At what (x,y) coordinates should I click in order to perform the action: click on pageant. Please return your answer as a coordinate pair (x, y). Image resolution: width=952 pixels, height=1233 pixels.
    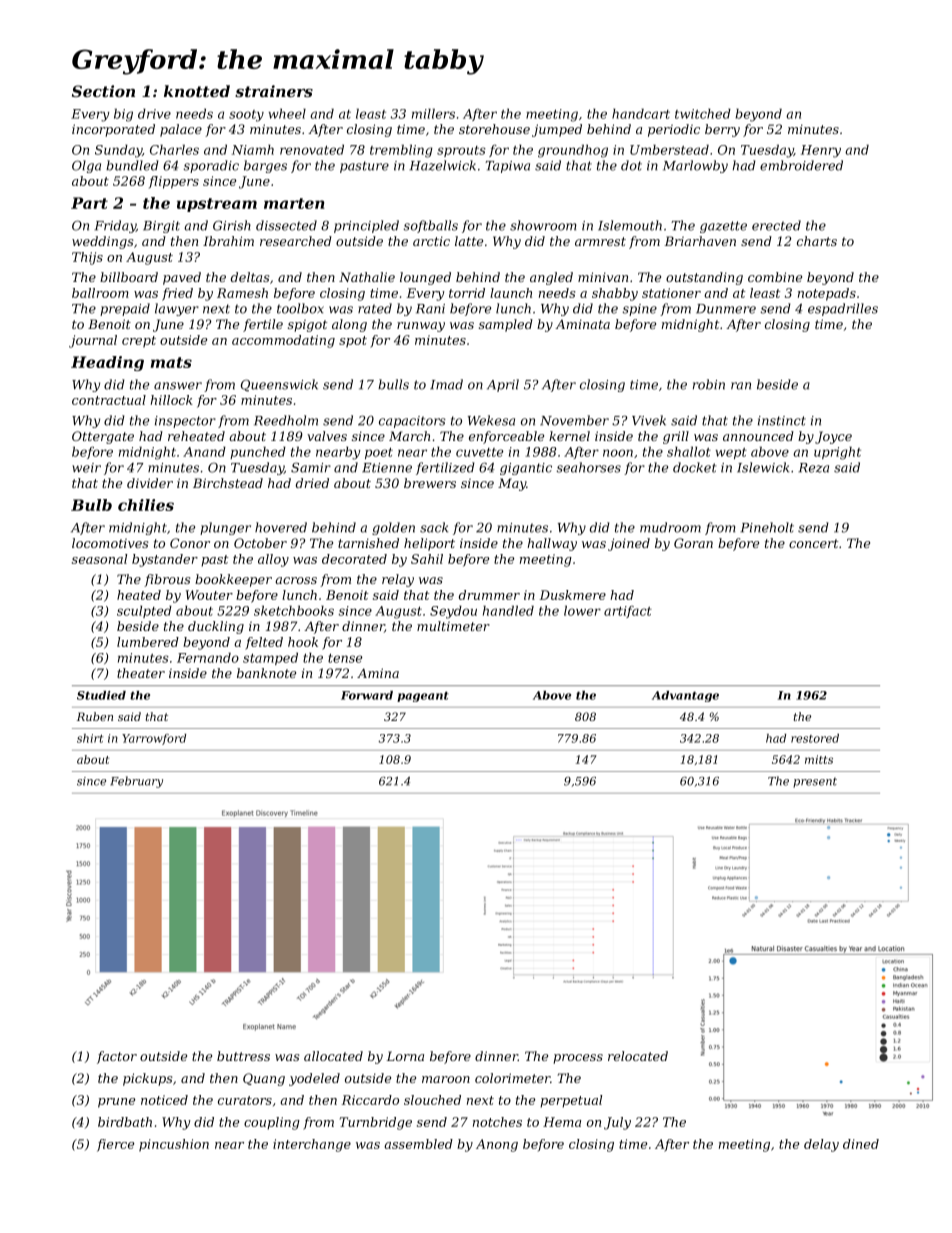
    Looking at the image, I should click on (423, 696).
